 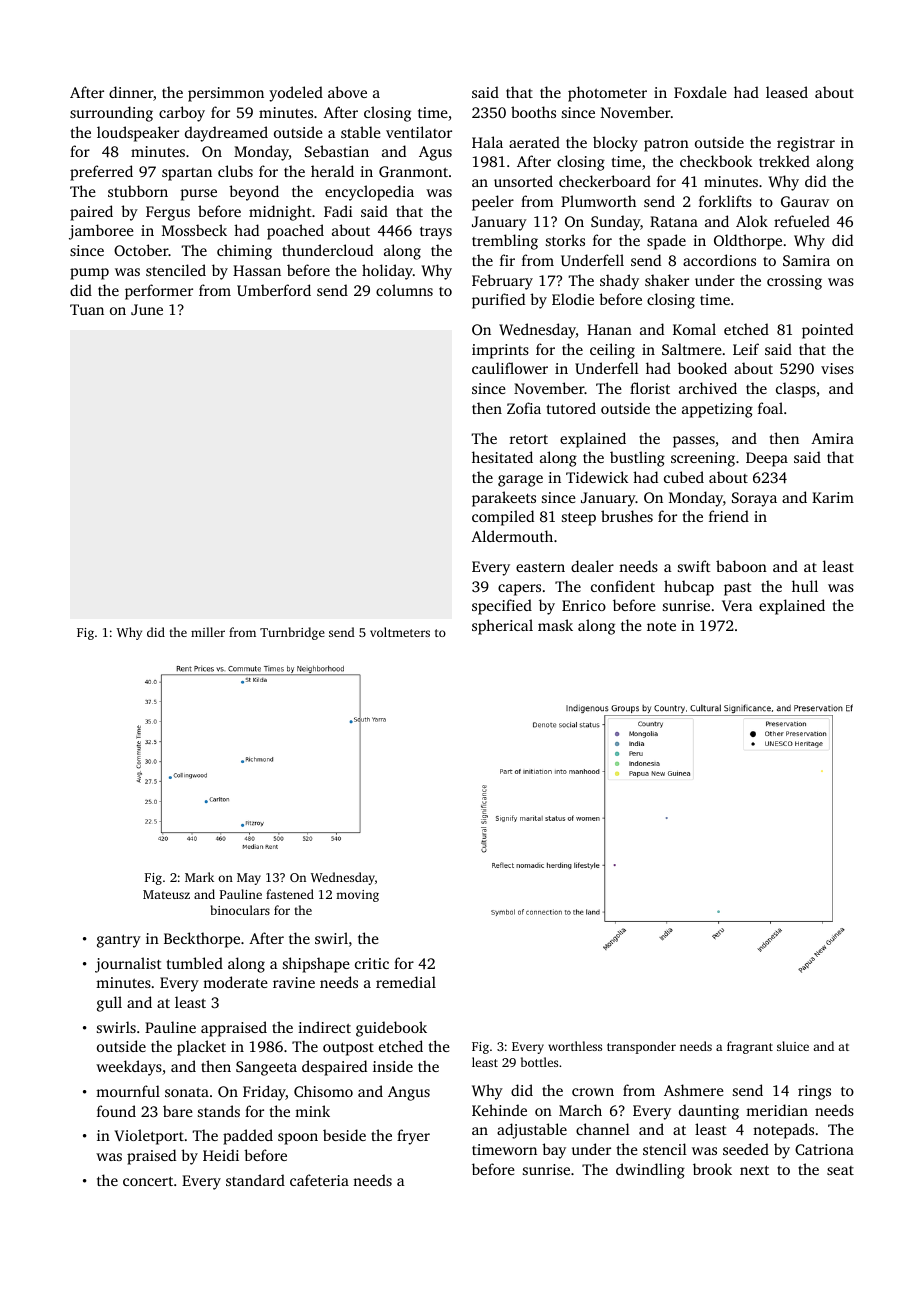 What do you see at coordinates (208, 632) in the document?
I see `miller` at bounding box center [208, 632].
